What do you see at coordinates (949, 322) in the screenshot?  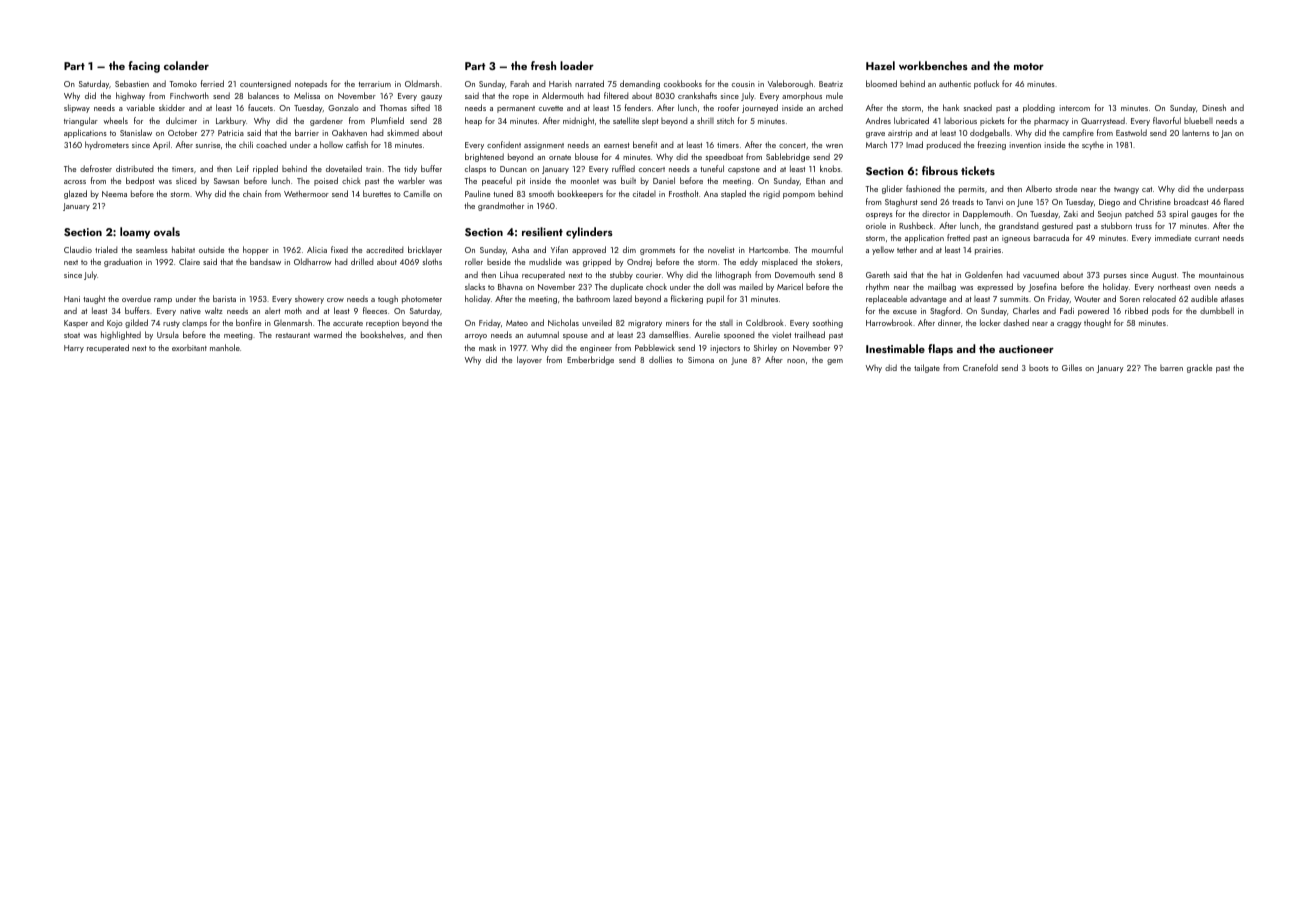 I see `dinner` at bounding box center [949, 322].
